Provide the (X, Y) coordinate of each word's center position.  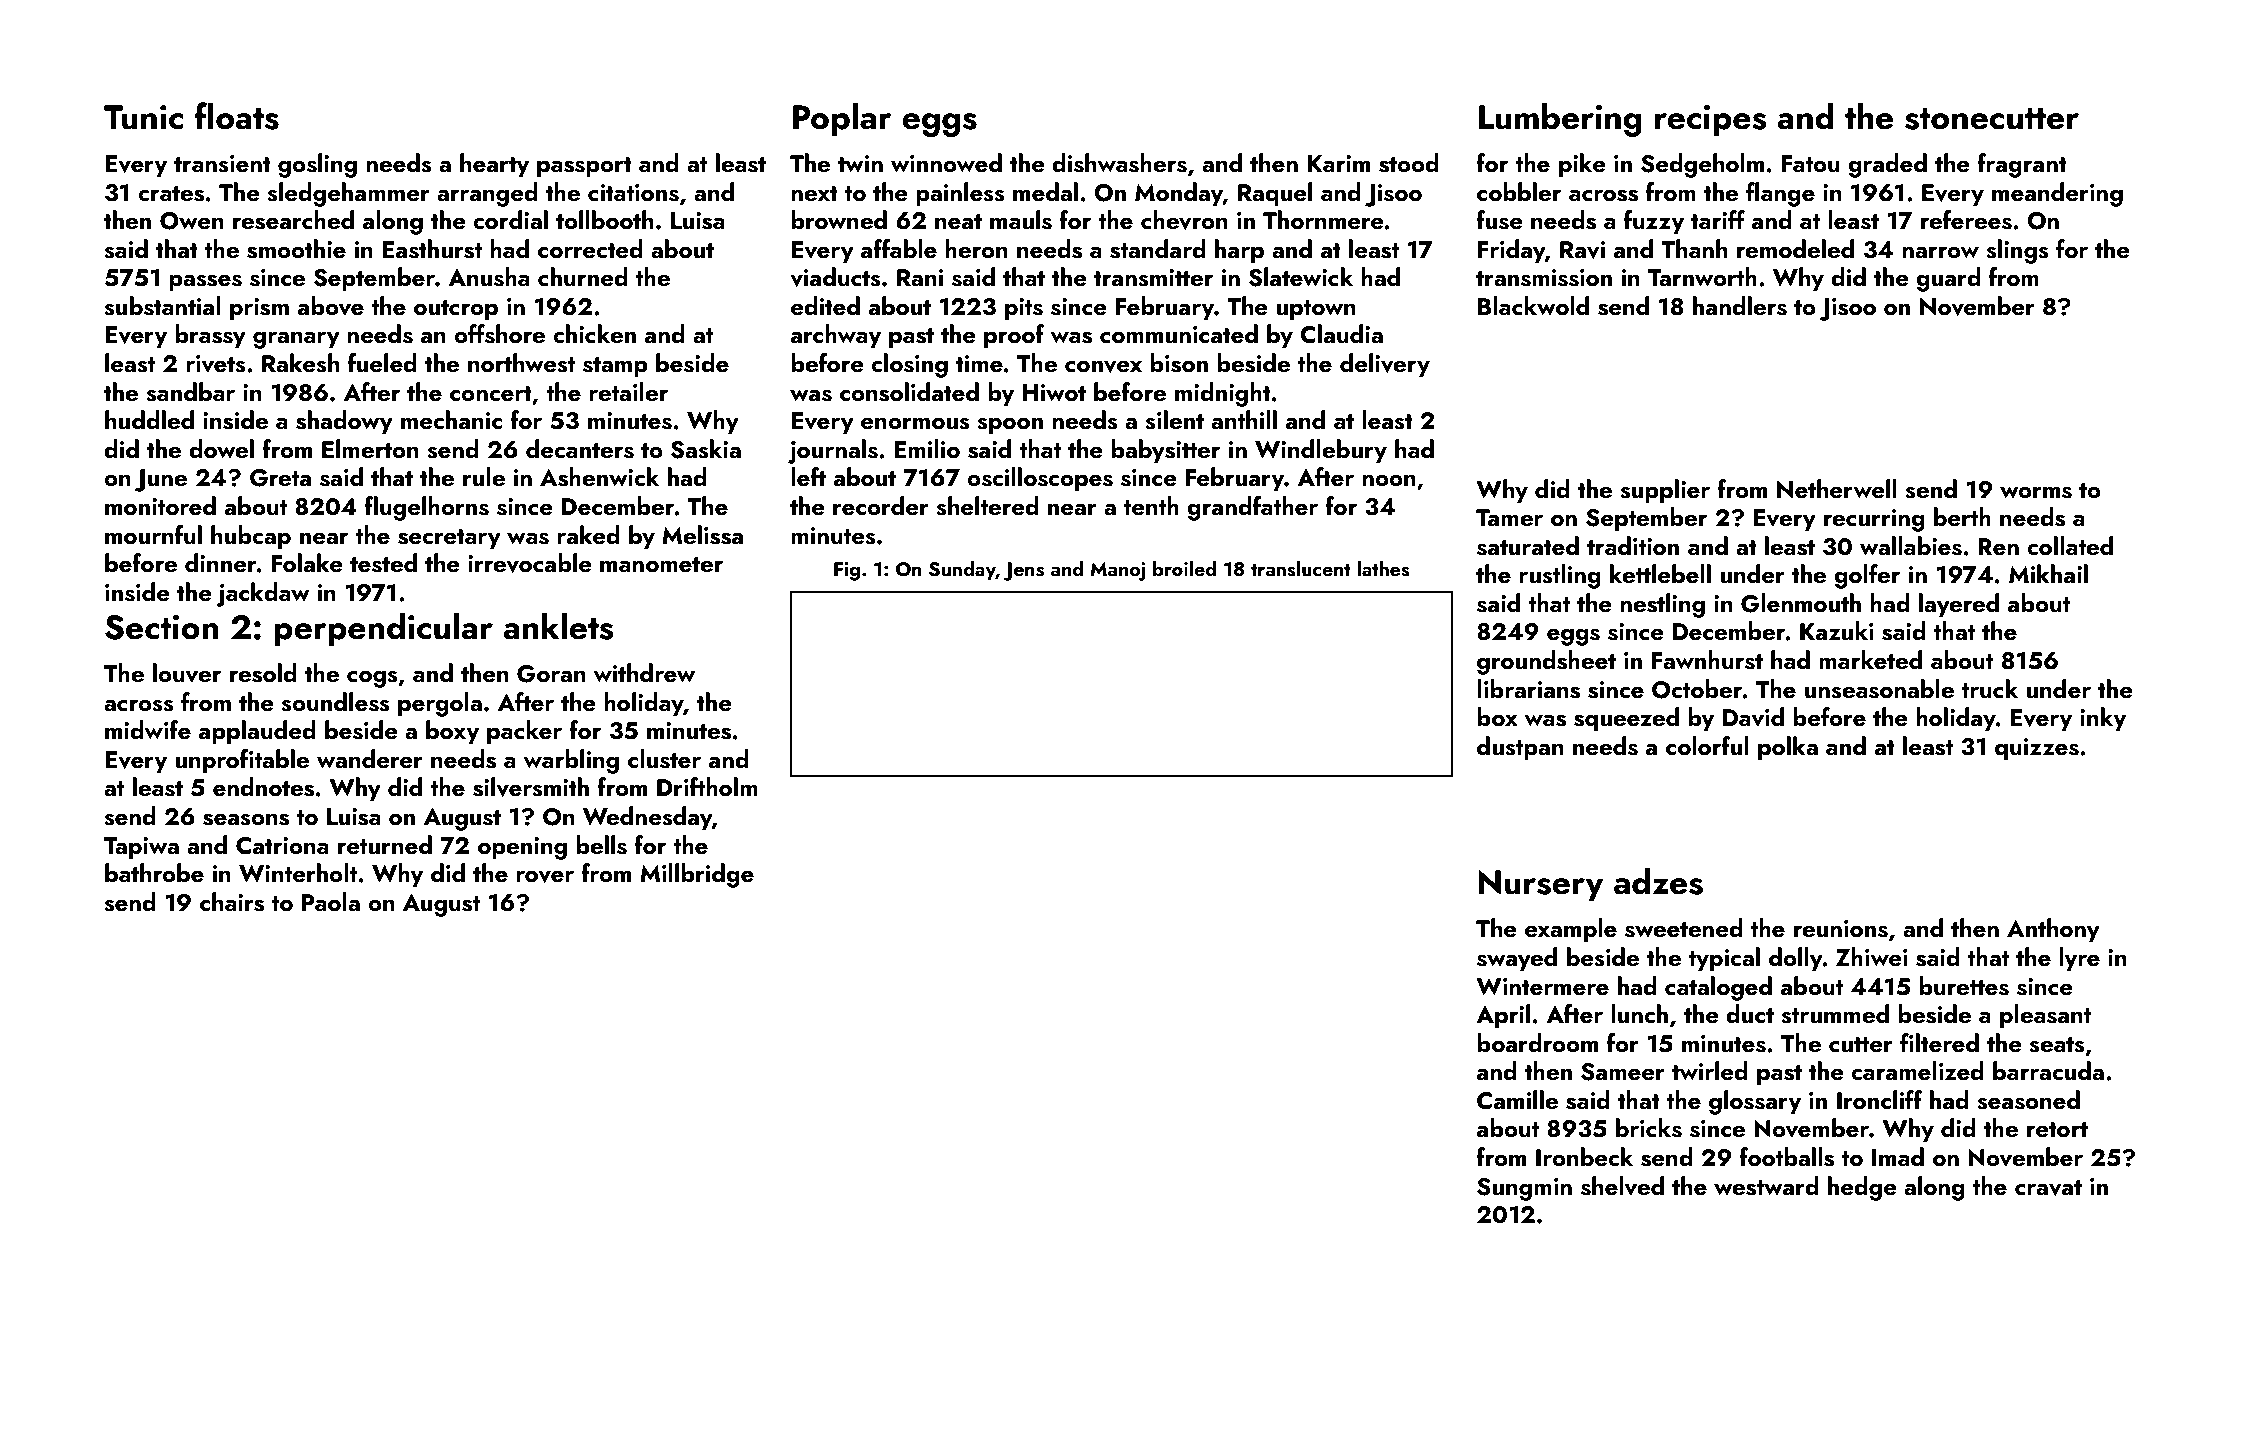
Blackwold (1533, 305)
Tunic (143, 117)
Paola (331, 901)
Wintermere (1542, 987)
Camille (1517, 1100)
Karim (1338, 163)
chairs (232, 902)
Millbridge (697, 875)
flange (1780, 194)
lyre (2079, 959)
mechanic (451, 420)
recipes (1710, 121)
